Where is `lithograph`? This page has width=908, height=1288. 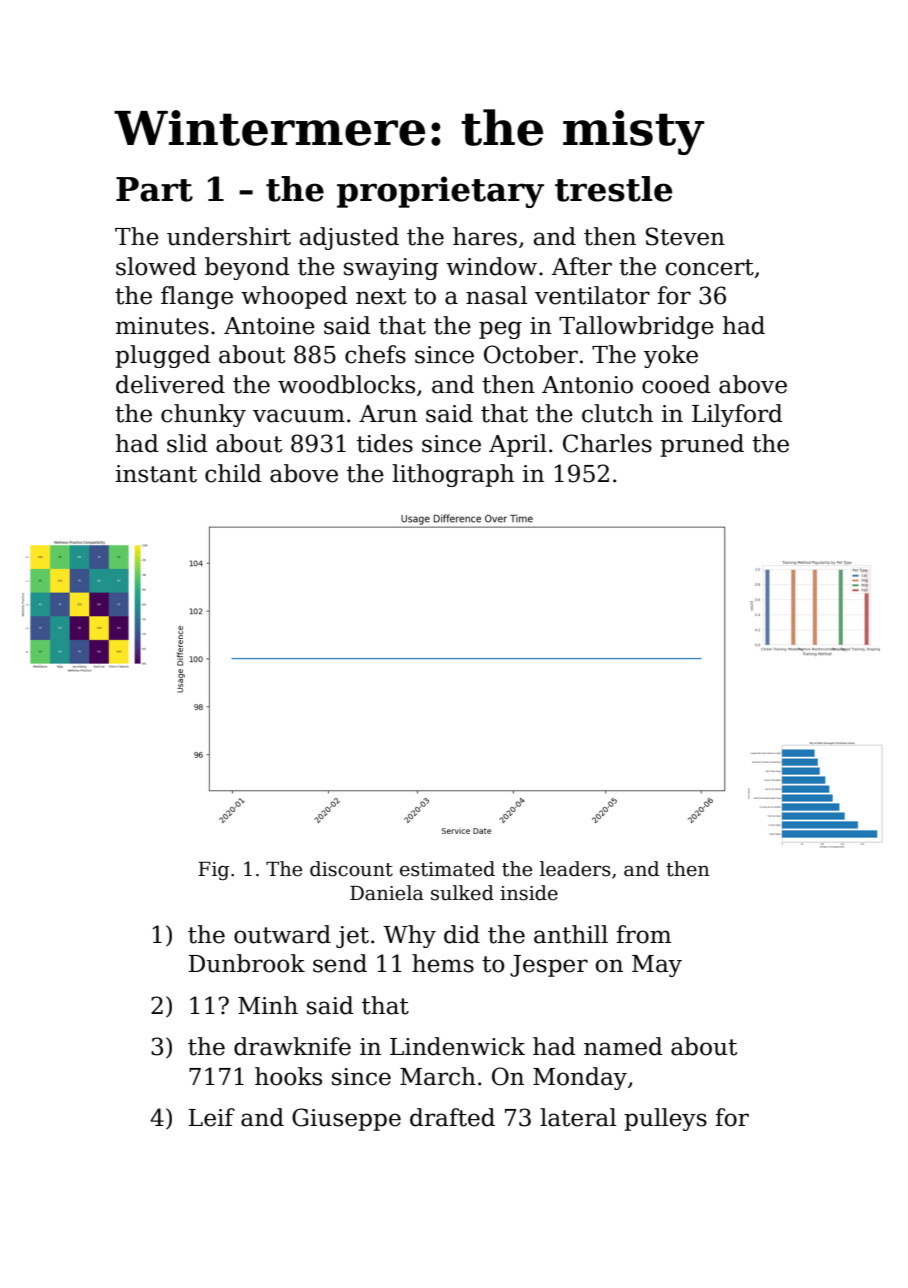 lithograph is located at coordinates (453, 475).
